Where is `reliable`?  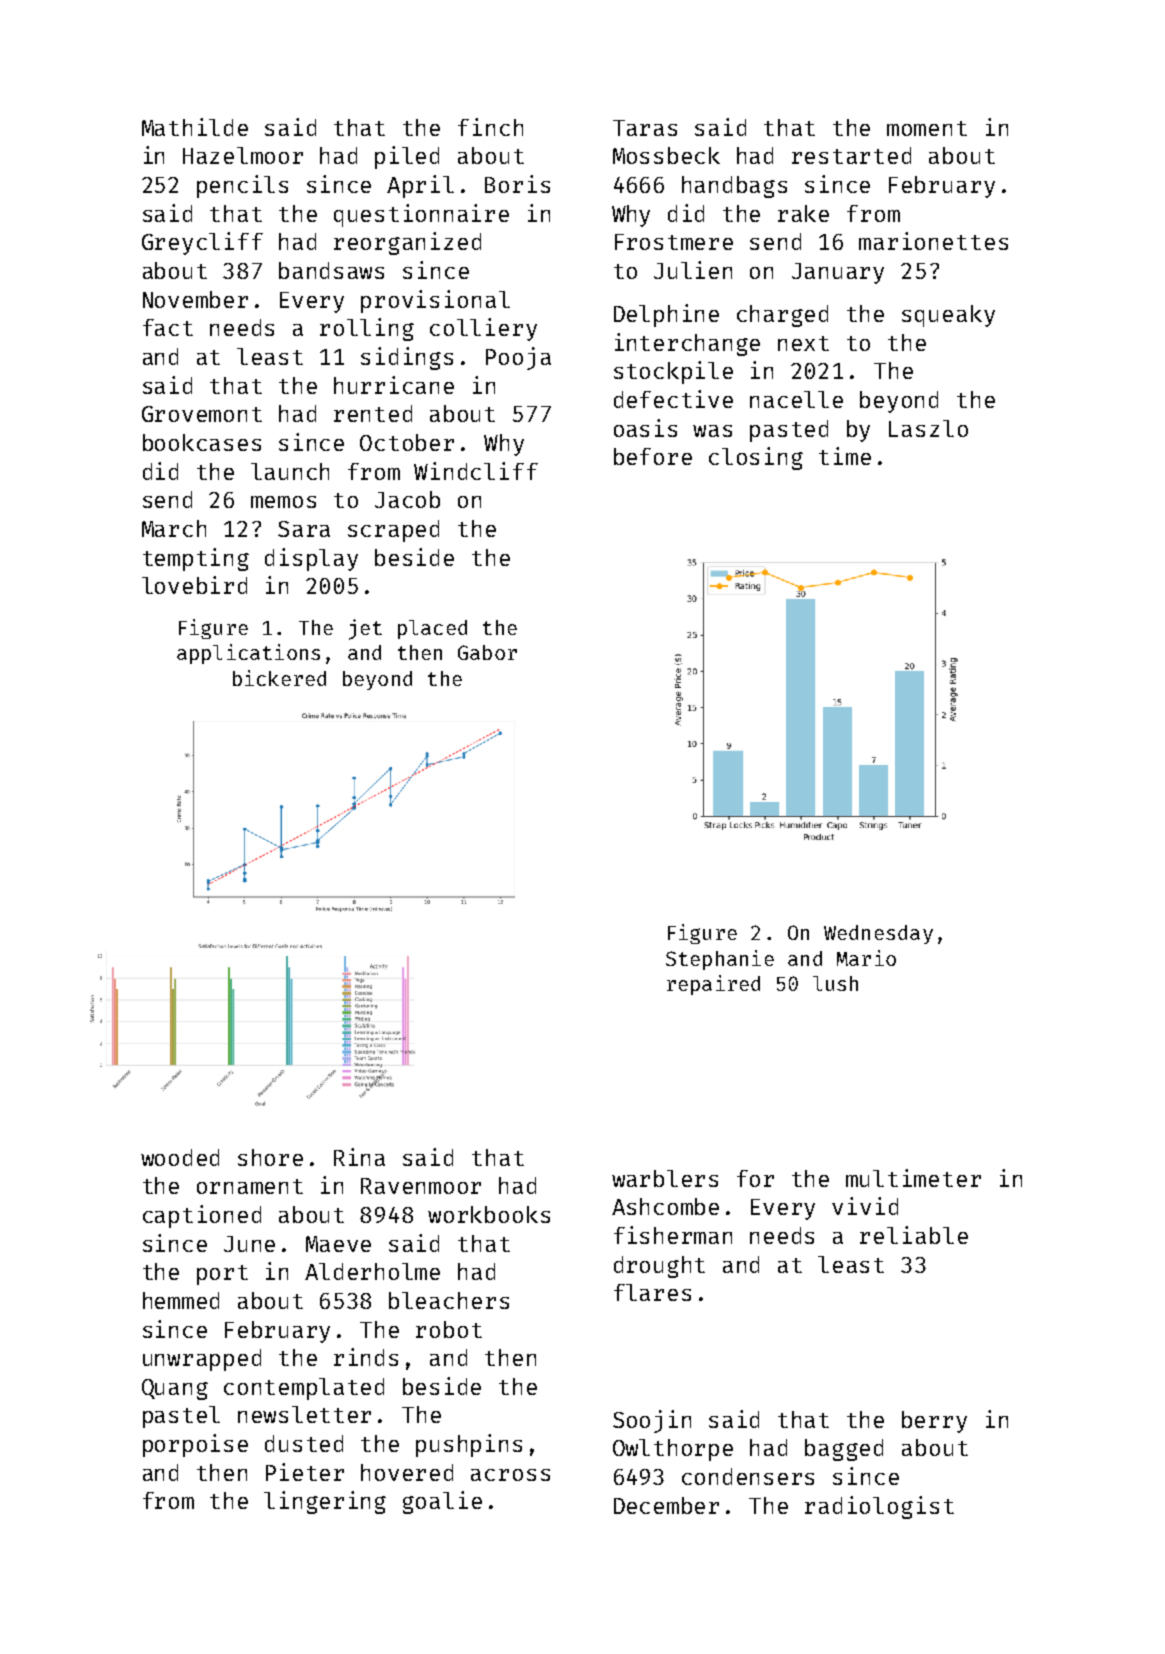
reliable is located at coordinates (914, 1235).
